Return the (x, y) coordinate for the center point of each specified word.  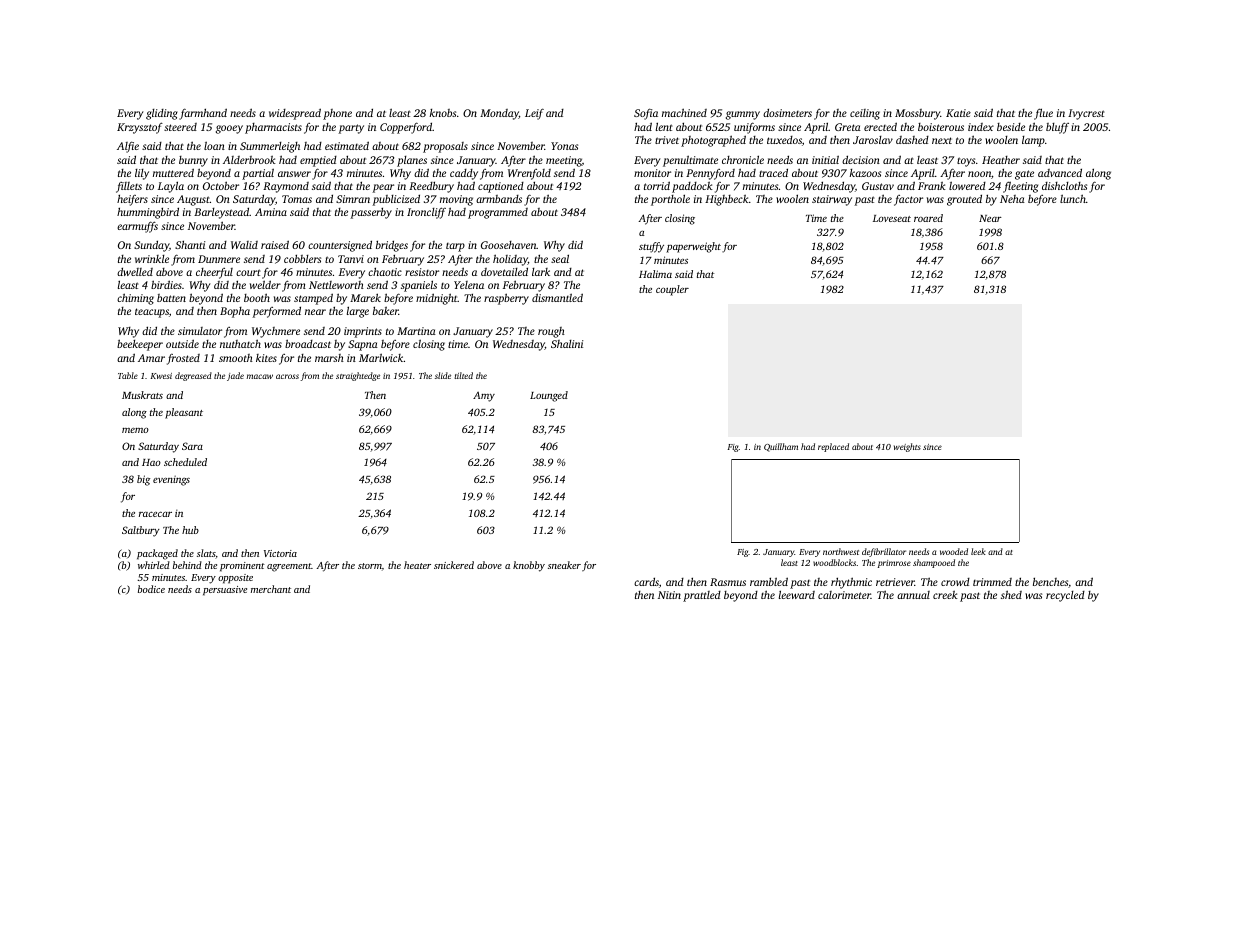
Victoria (280, 553)
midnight (437, 299)
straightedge (358, 376)
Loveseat (892, 218)
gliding (162, 114)
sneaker (564, 565)
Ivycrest (1086, 114)
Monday (499, 114)
